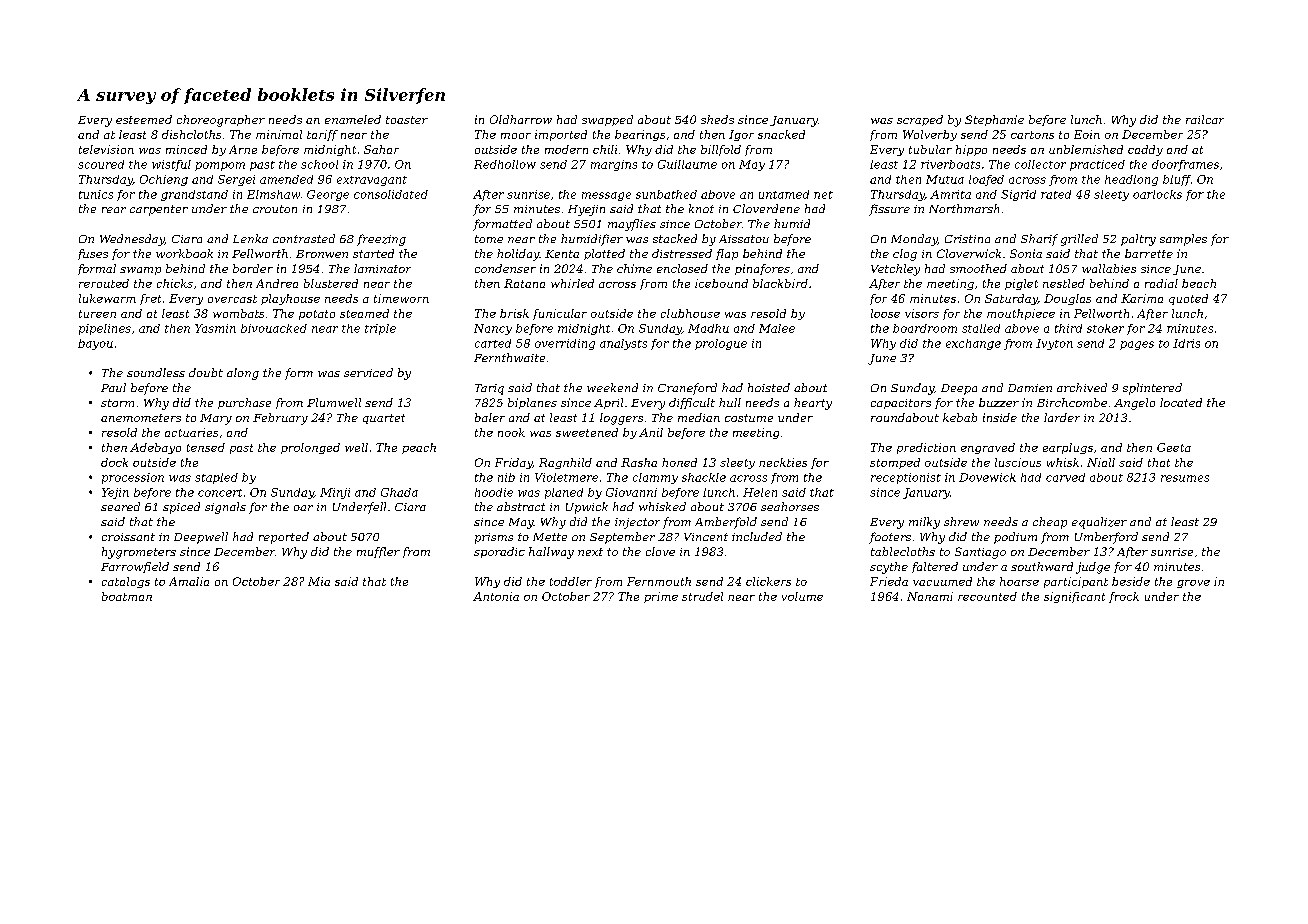 Image resolution: width=1308 pixels, height=924 pixels. What do you see at coordinates (353, 119) in the screenshot?
I see `enameled` at bounding box center [353, 119].
